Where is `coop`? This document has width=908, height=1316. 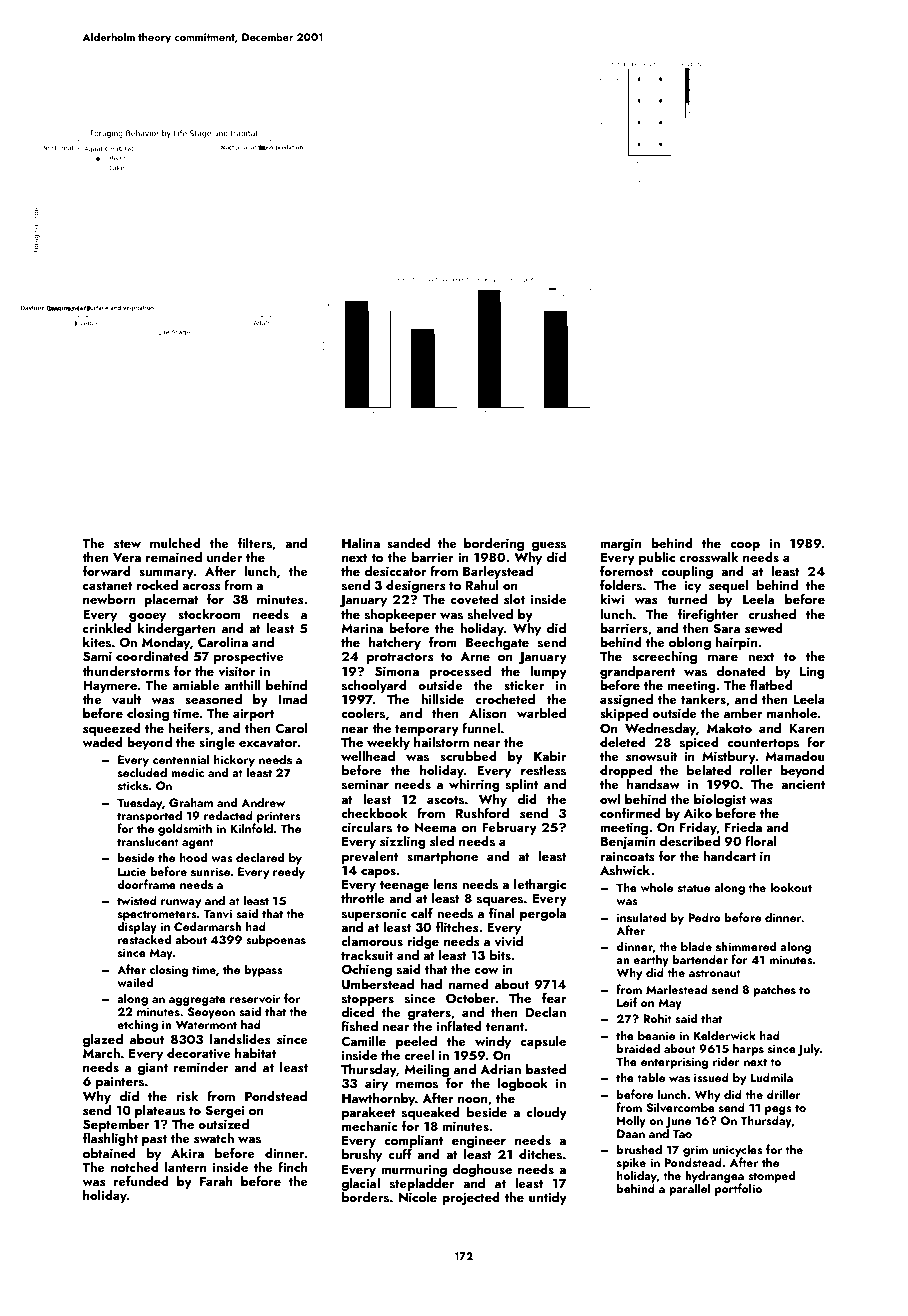 coop is located at coordinates (745, 546).
